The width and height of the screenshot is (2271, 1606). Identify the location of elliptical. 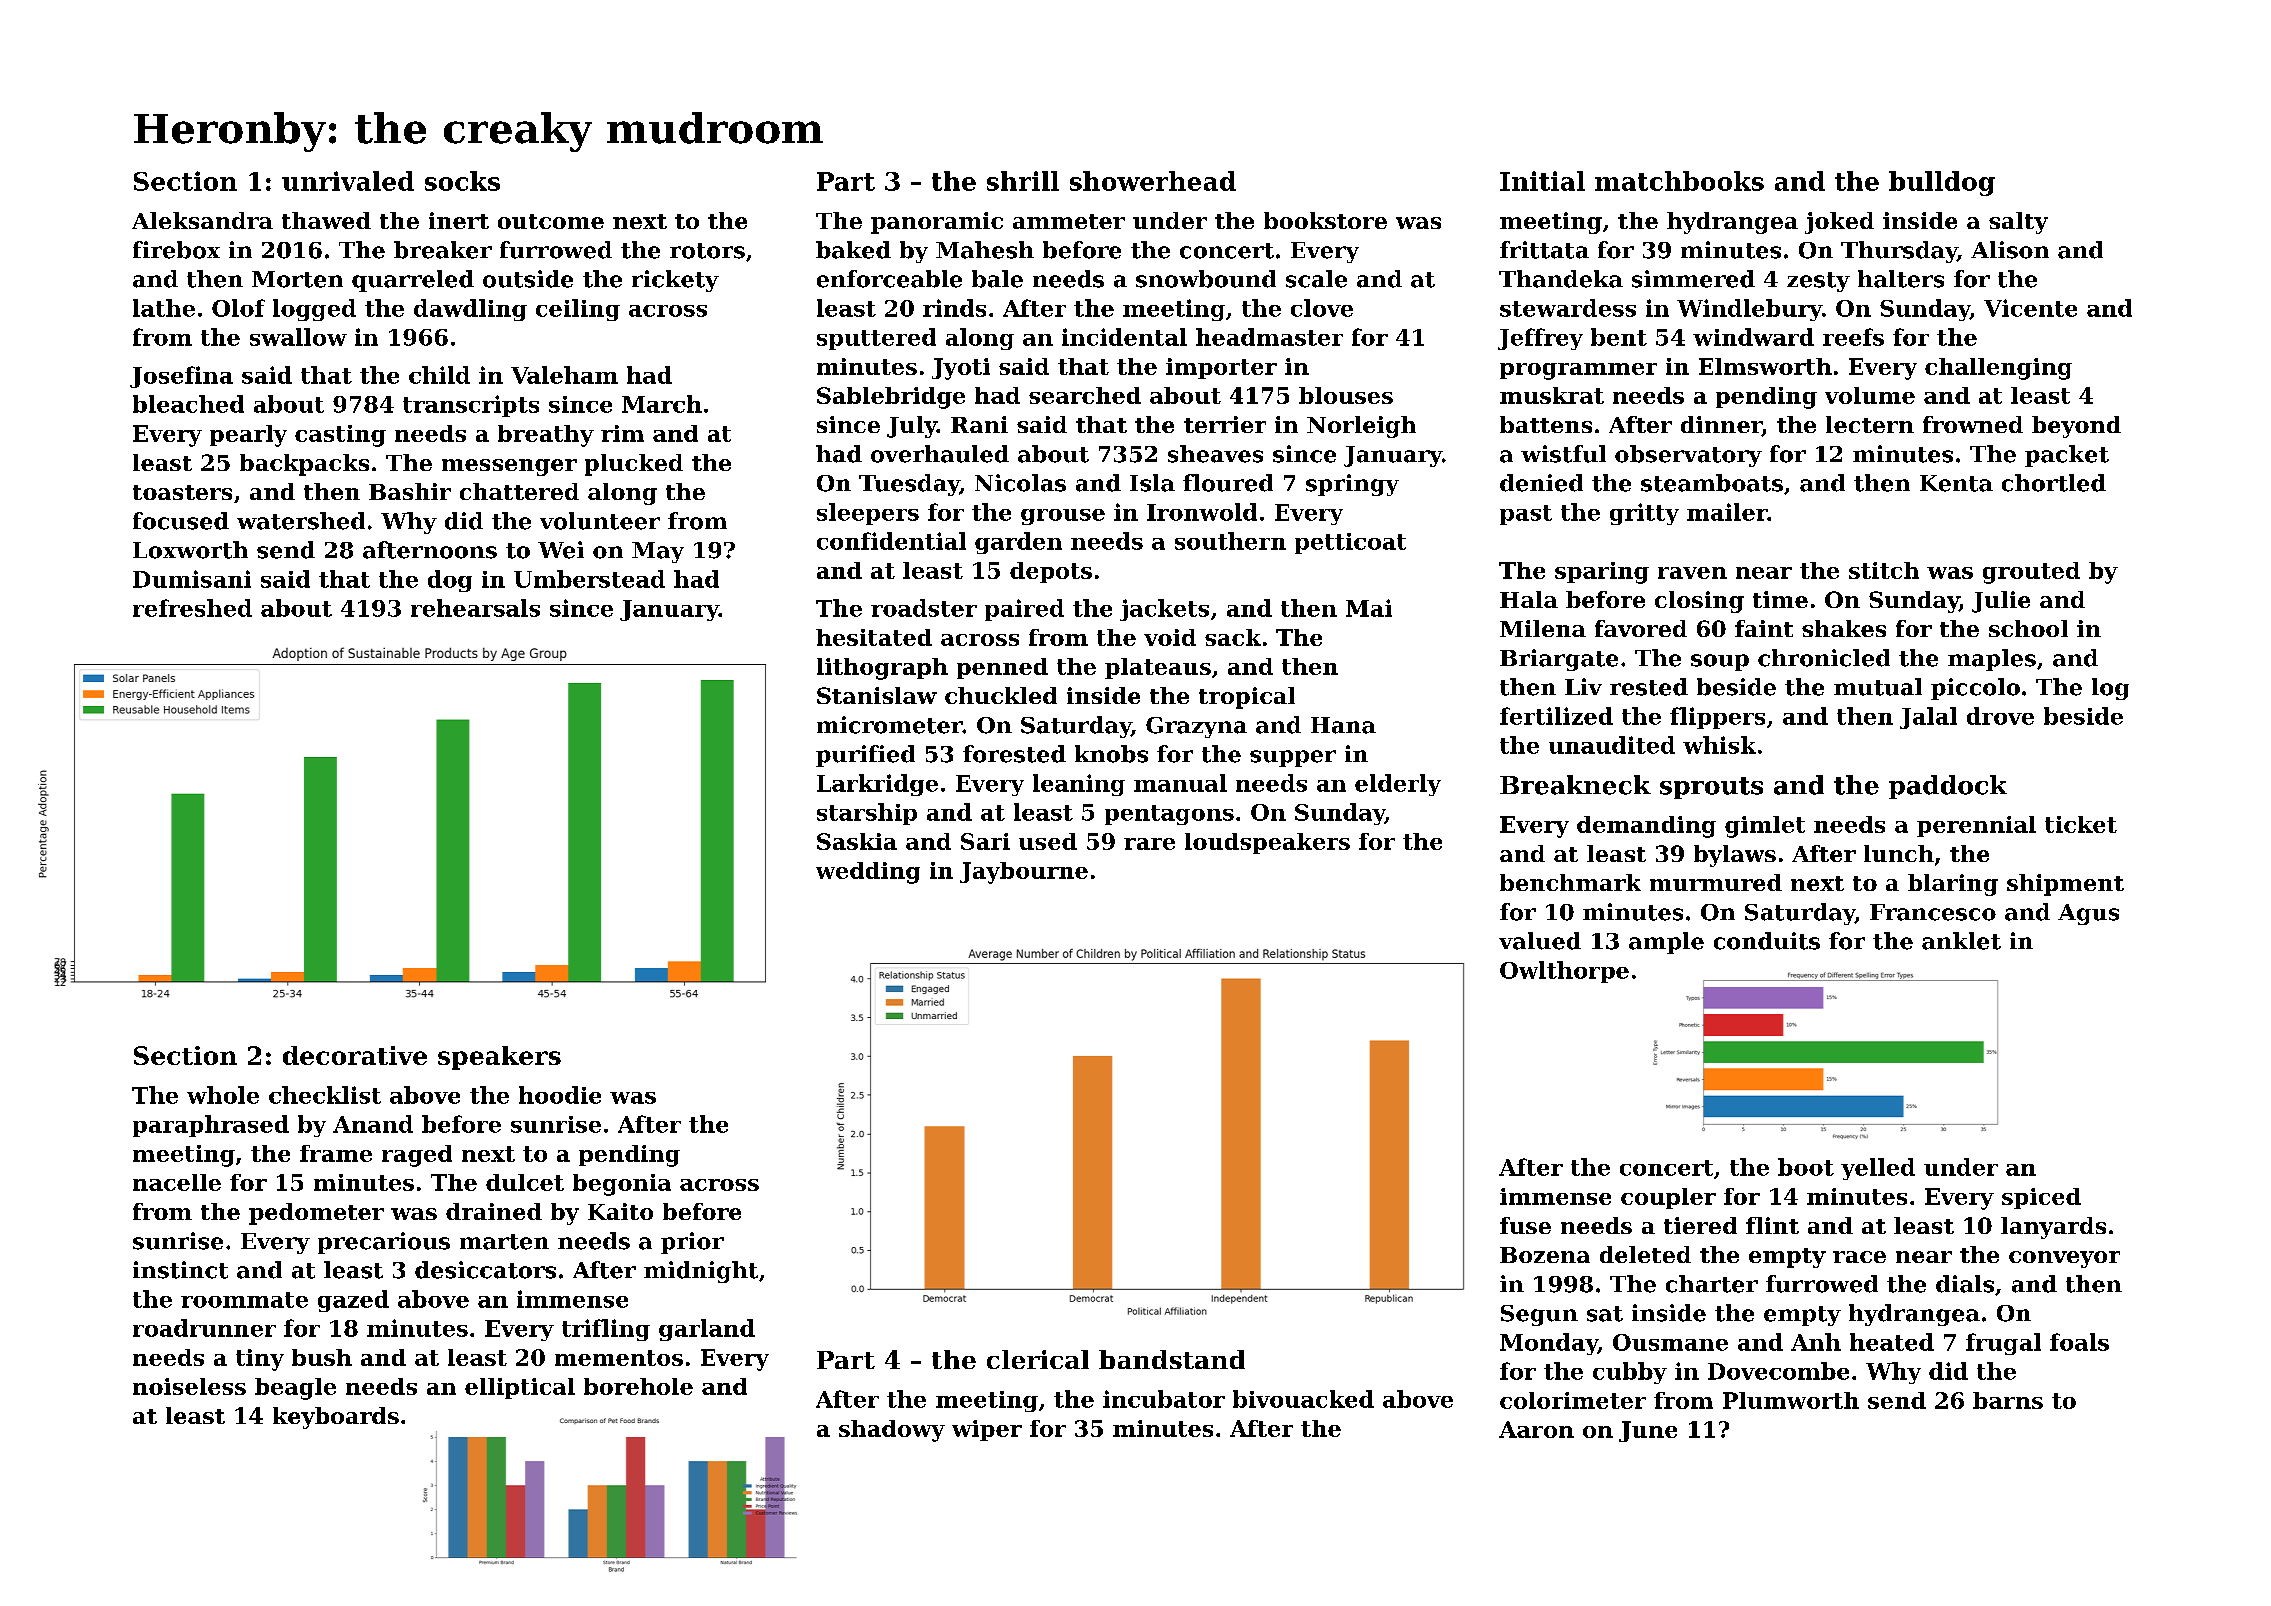
(520, 1388).
